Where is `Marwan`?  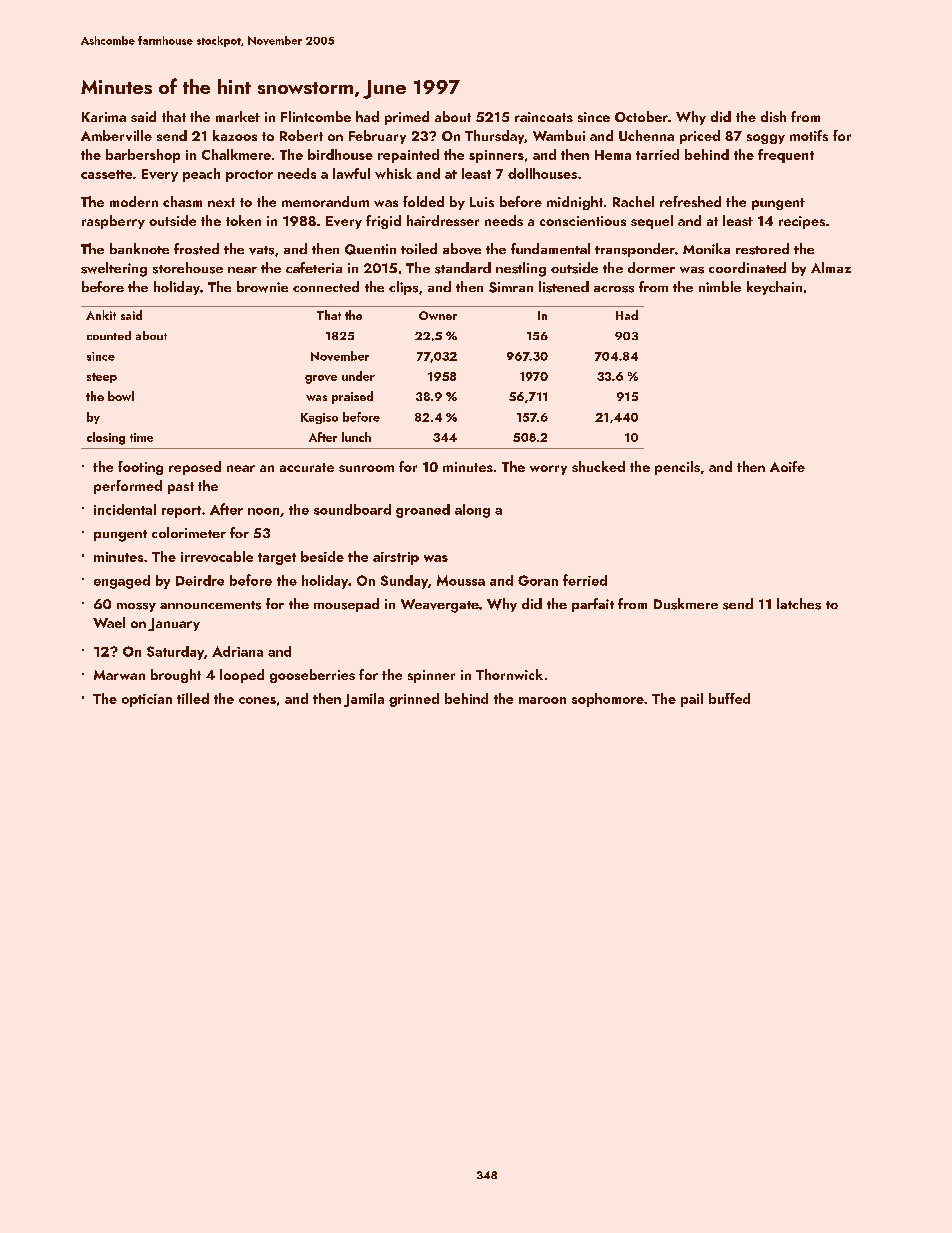 Marwan is located at coordinates (119, 675).
